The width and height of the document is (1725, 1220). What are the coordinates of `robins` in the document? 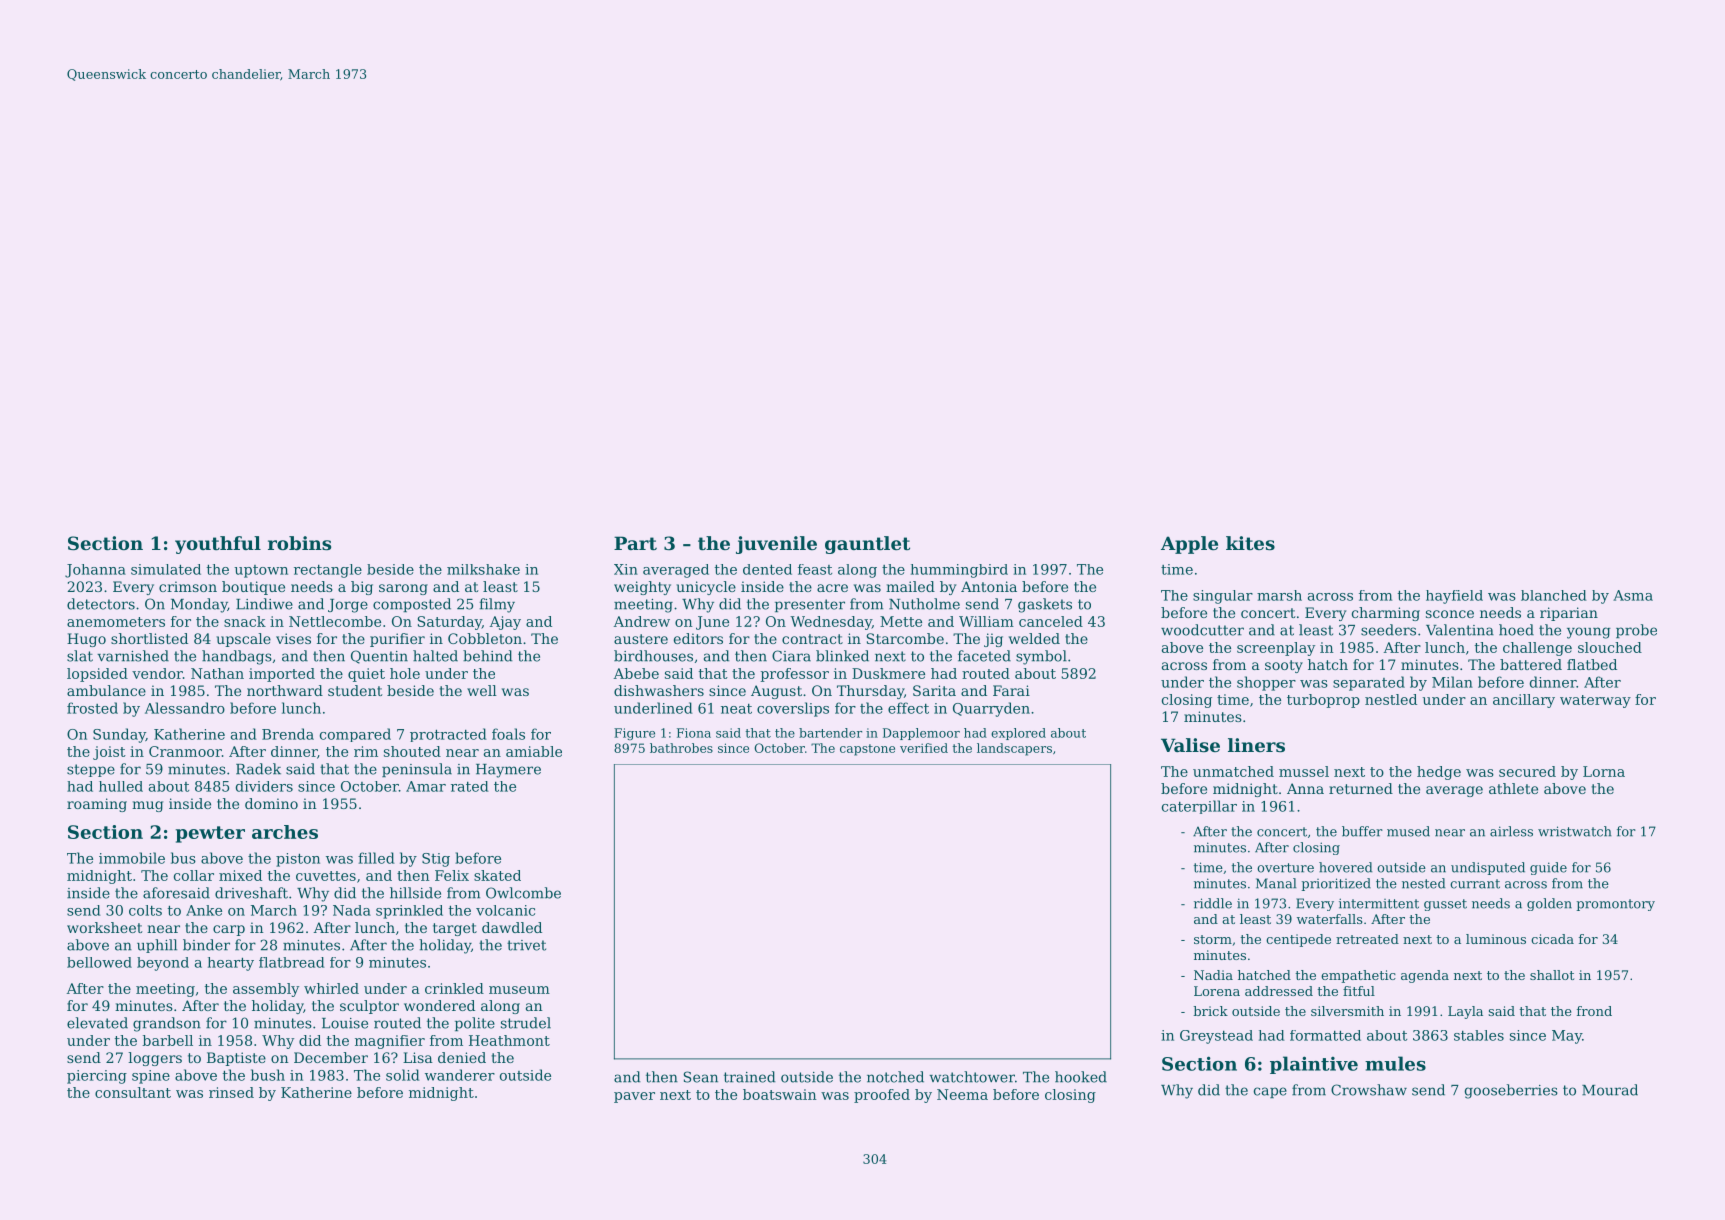 It's located at (299, 543).
